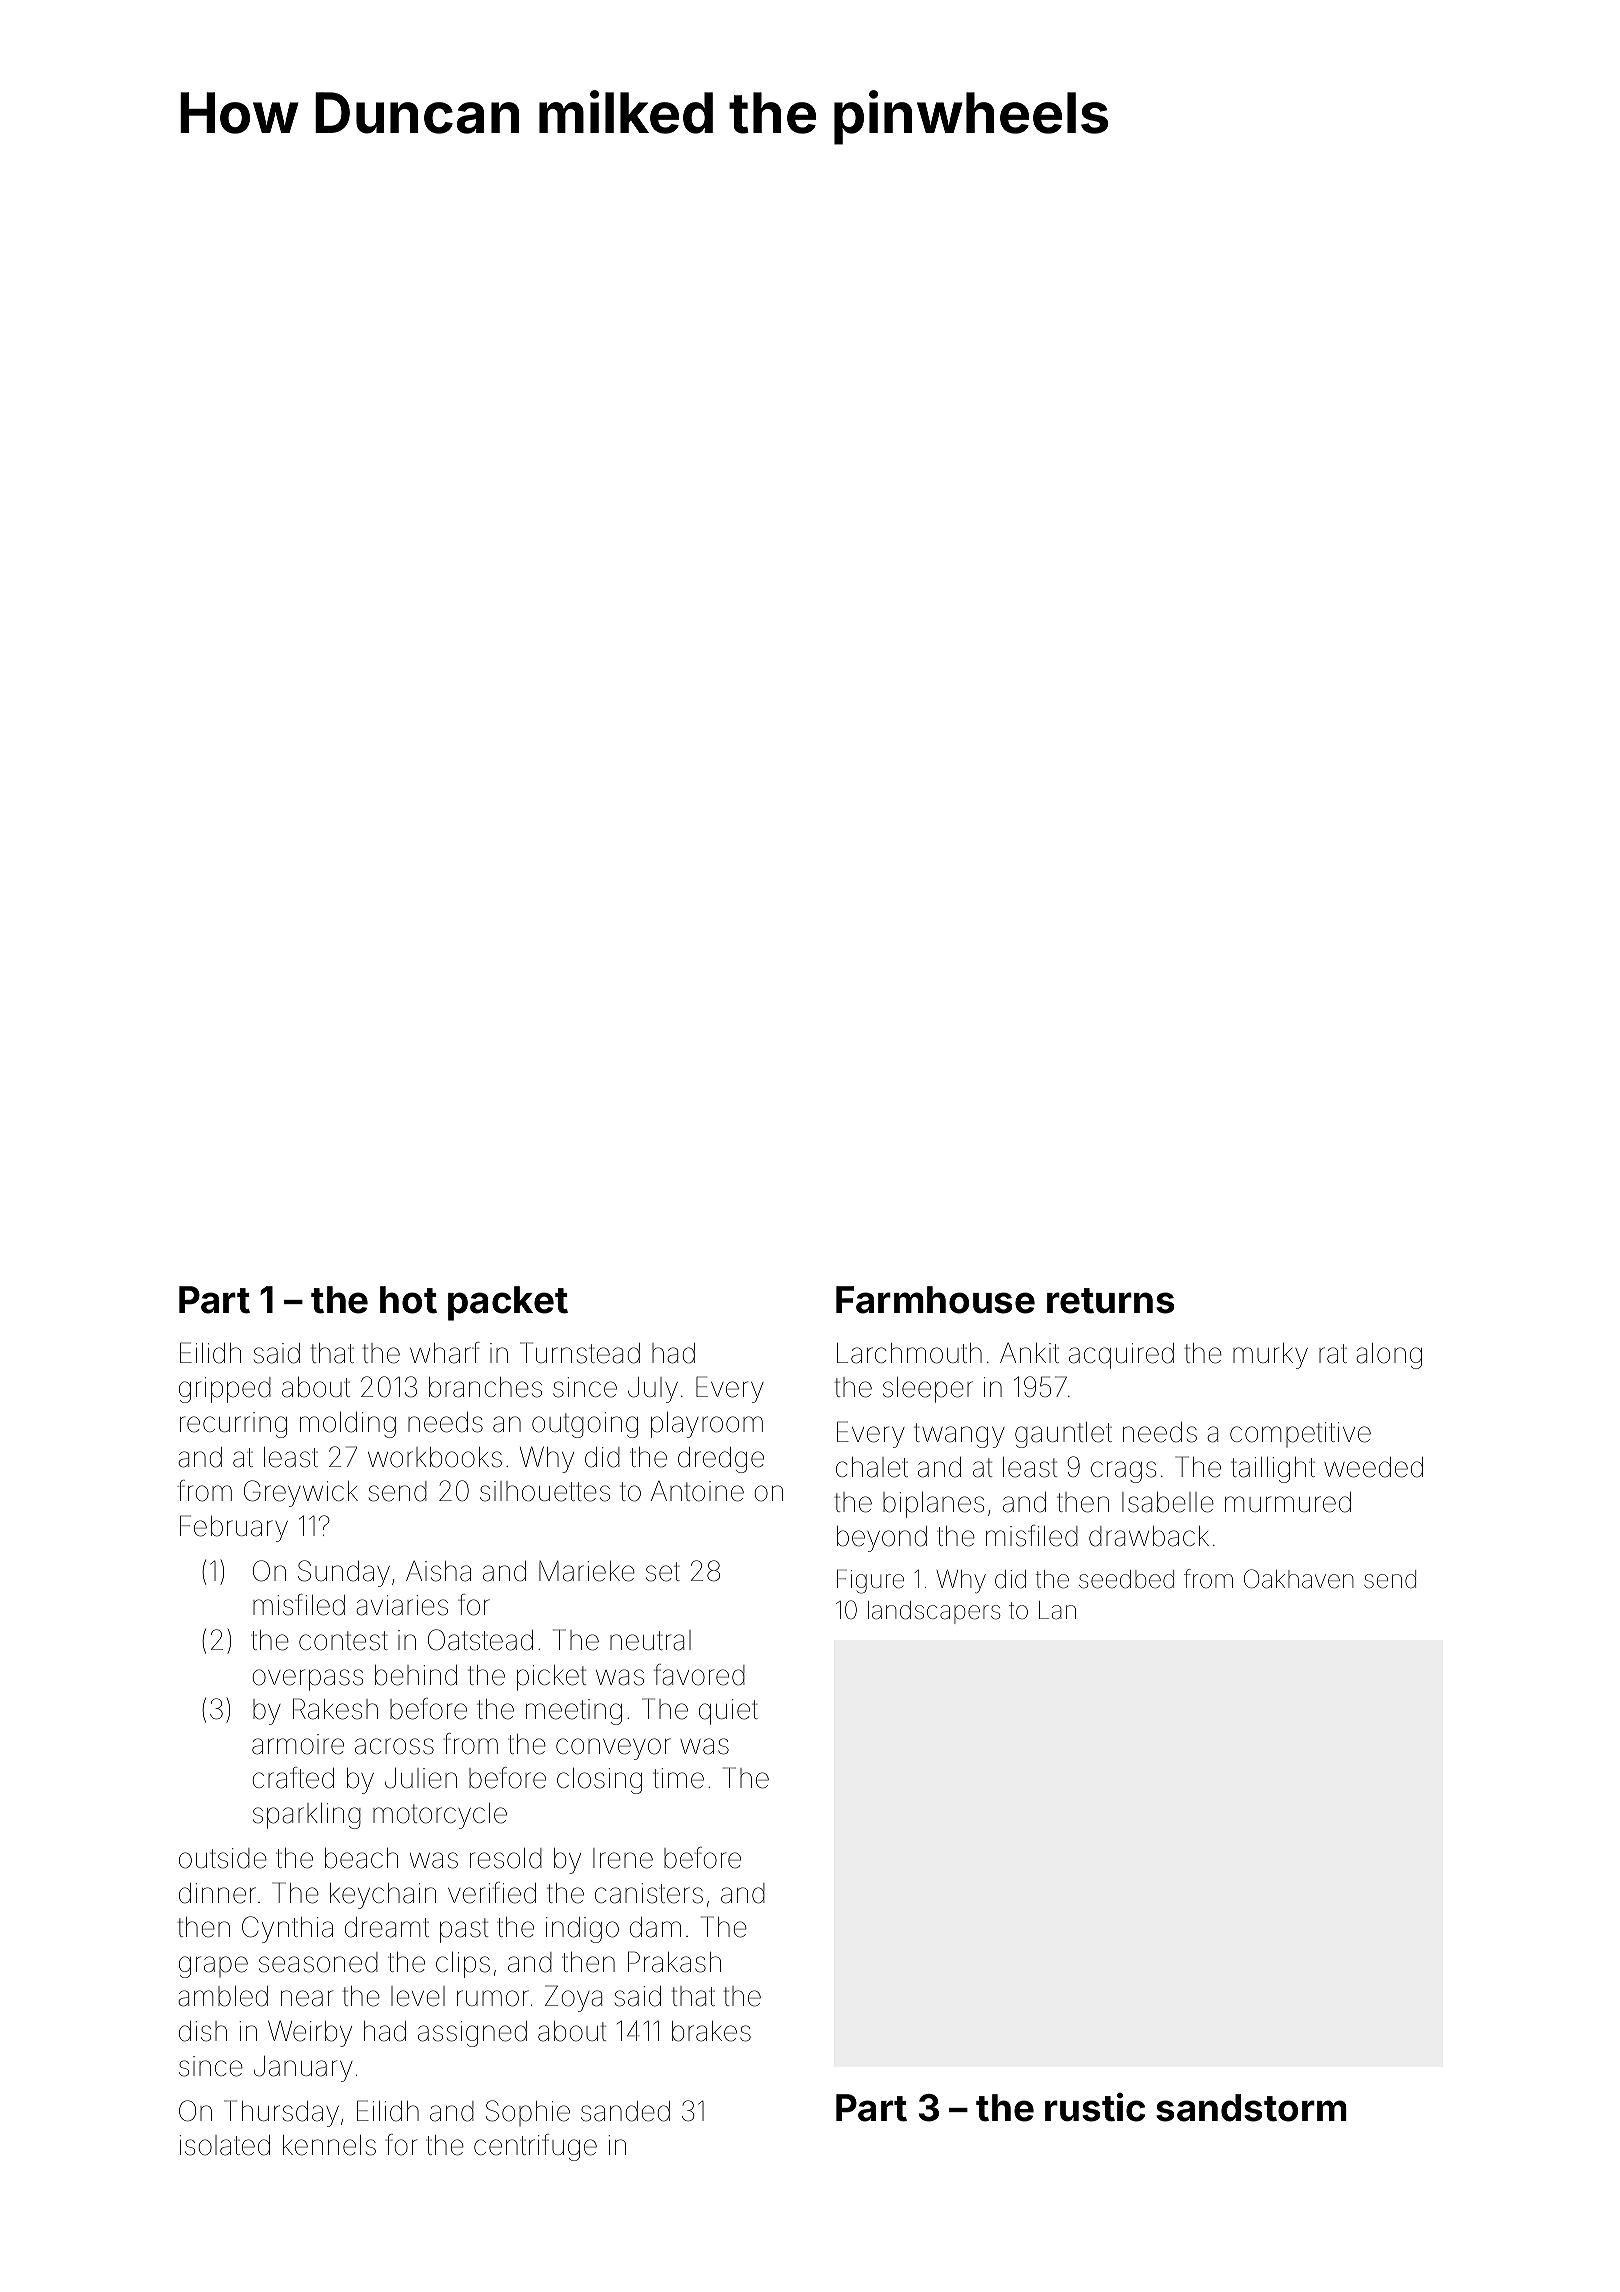  What do you see at coordinates (935, 1300) in the screenshot?
I see `Farmhouse` at bounding box center [935, 1300].
